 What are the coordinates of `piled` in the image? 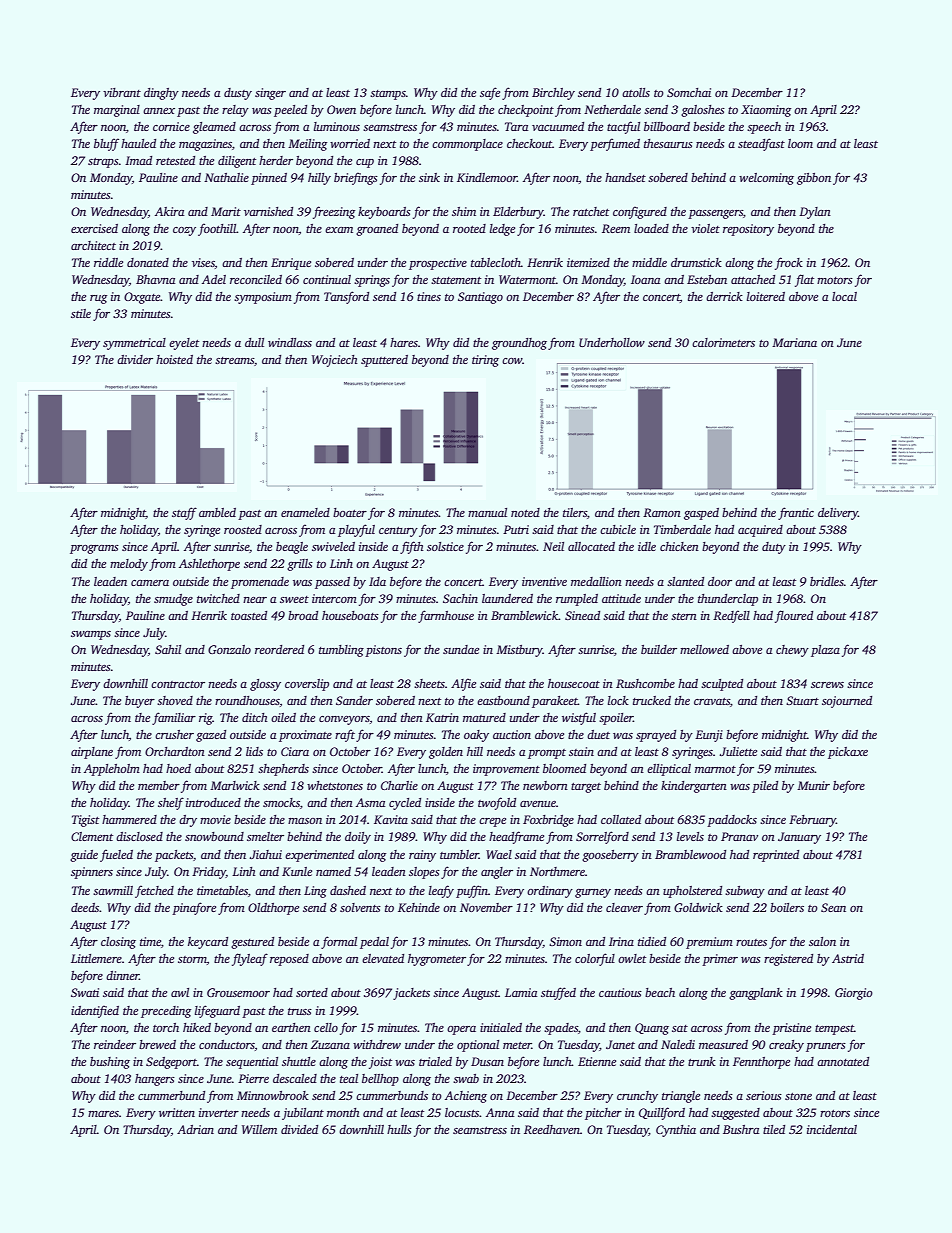 It's located at (765, 787).
